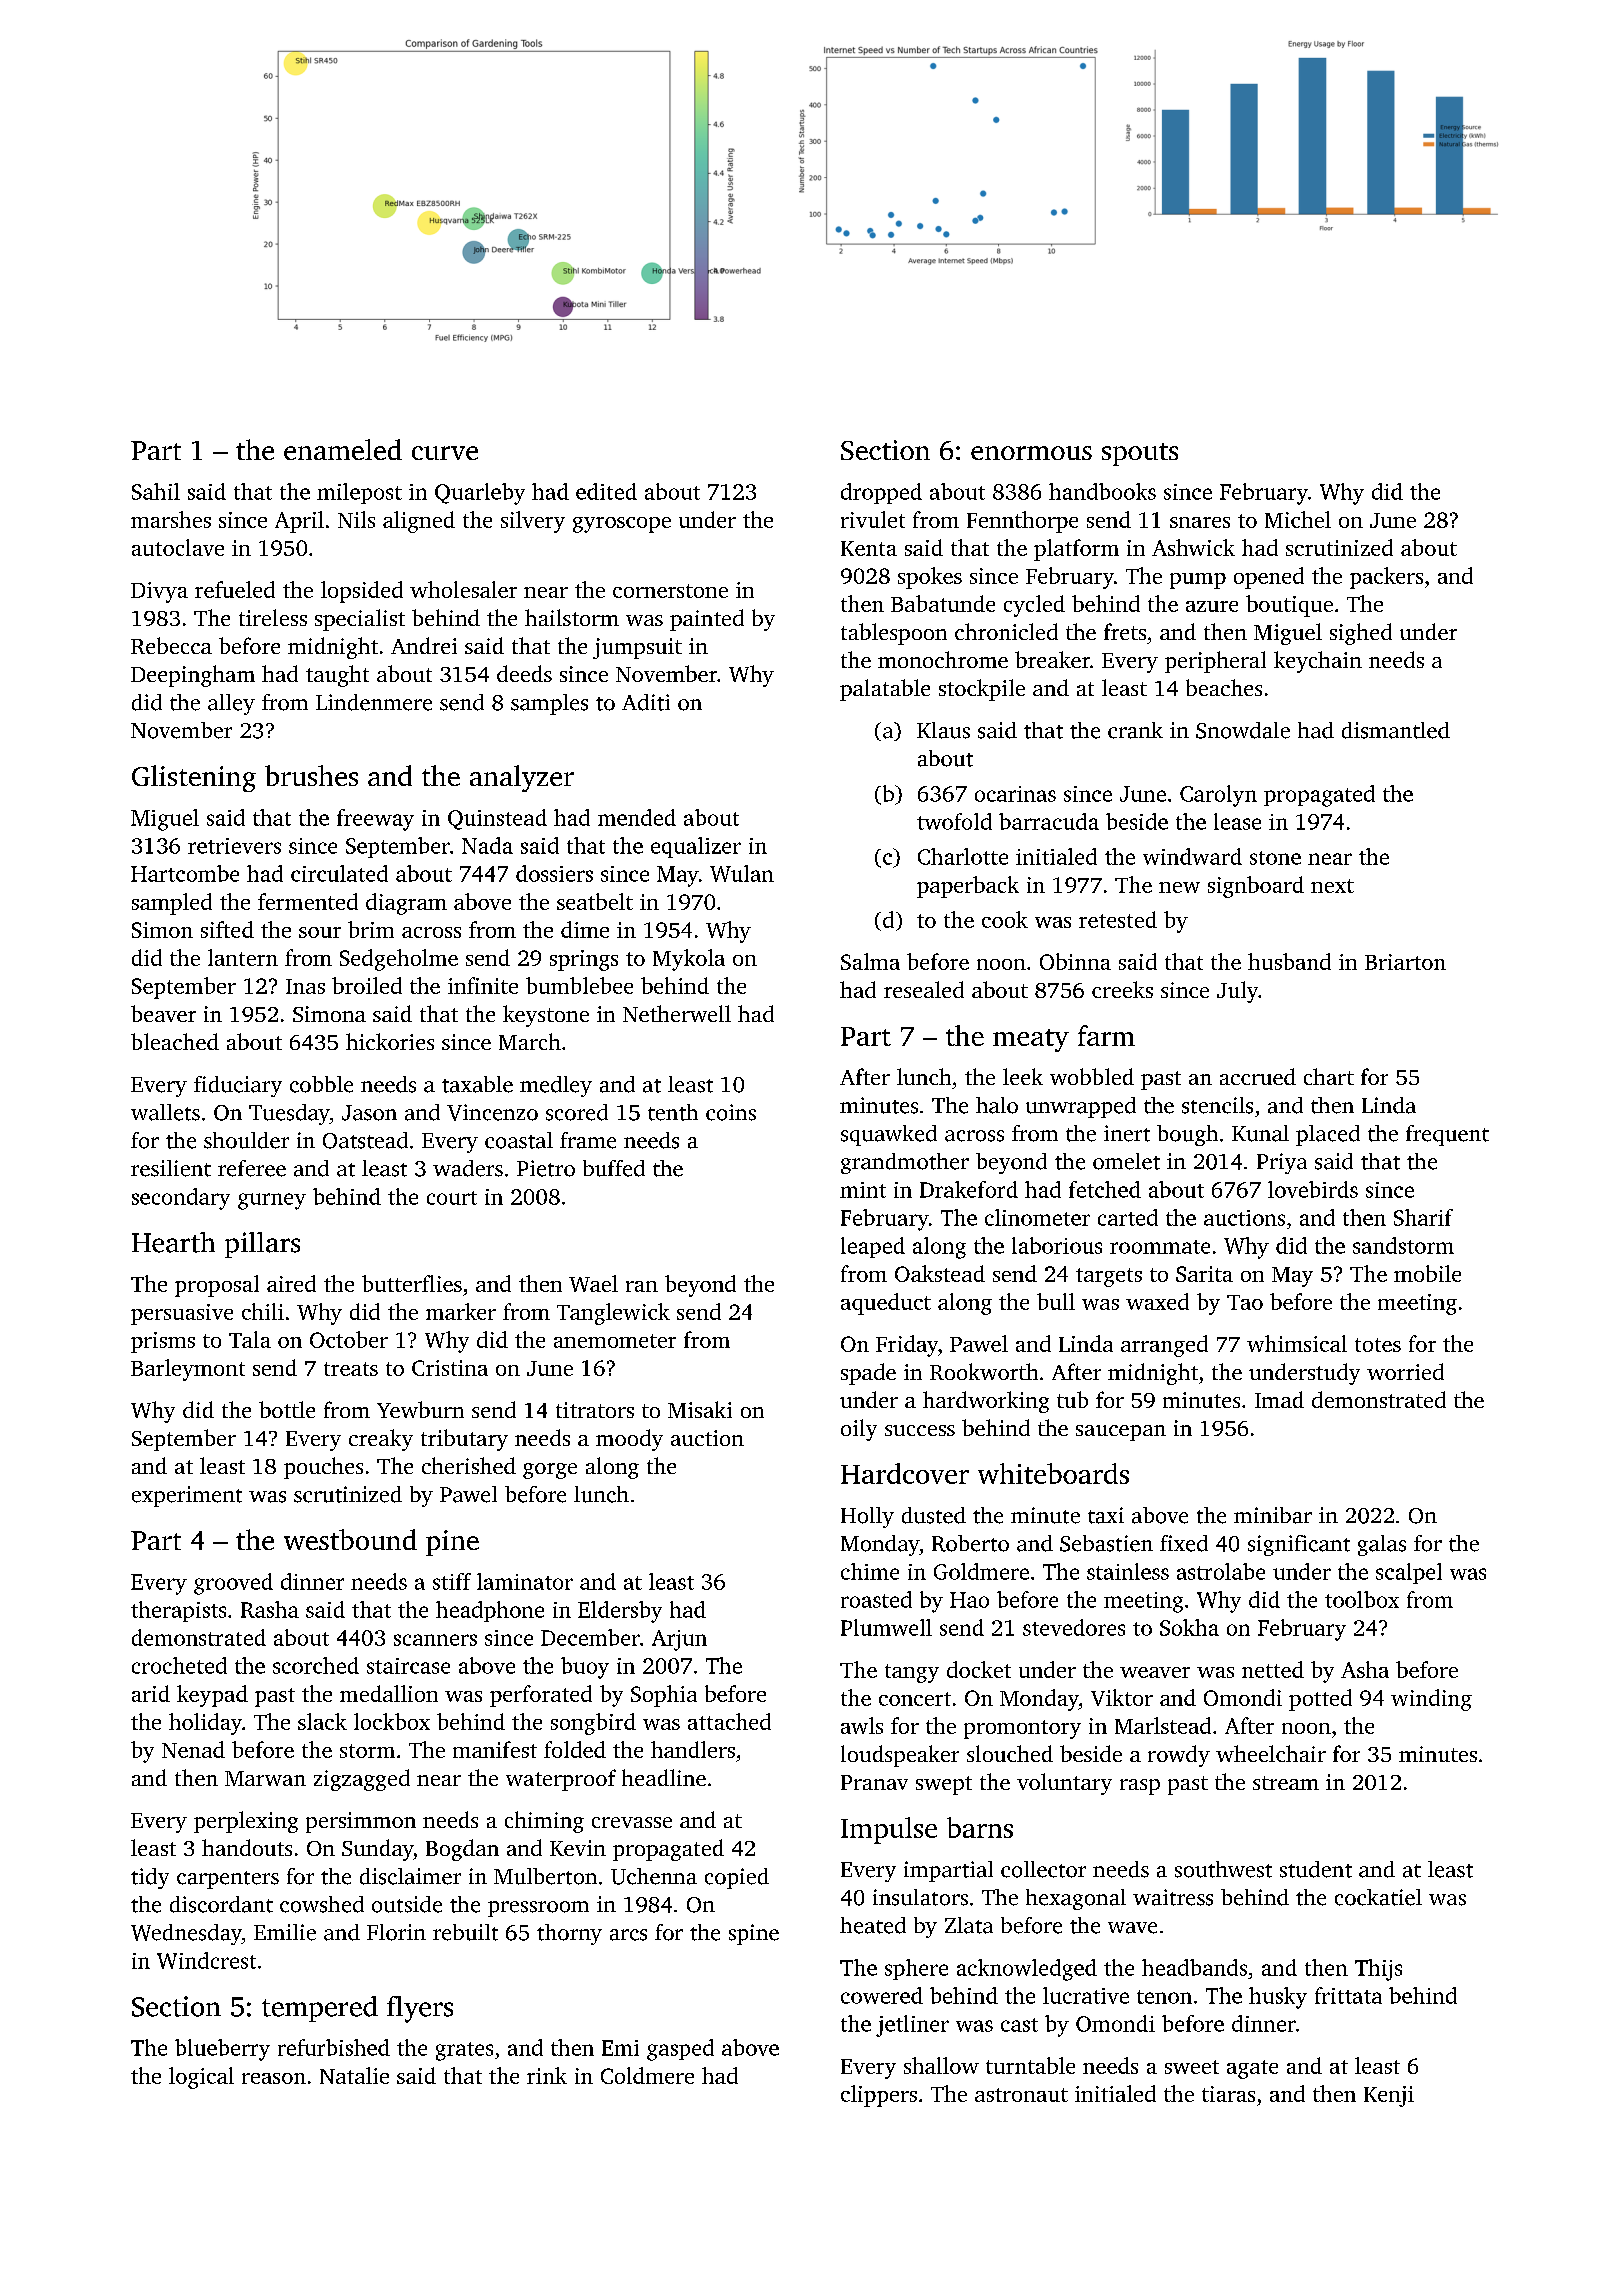 The height and width of the image is (2292, 1620). Describe the element at coordinates (545, 1876) in the image. I see `Mulberton` at that location.
